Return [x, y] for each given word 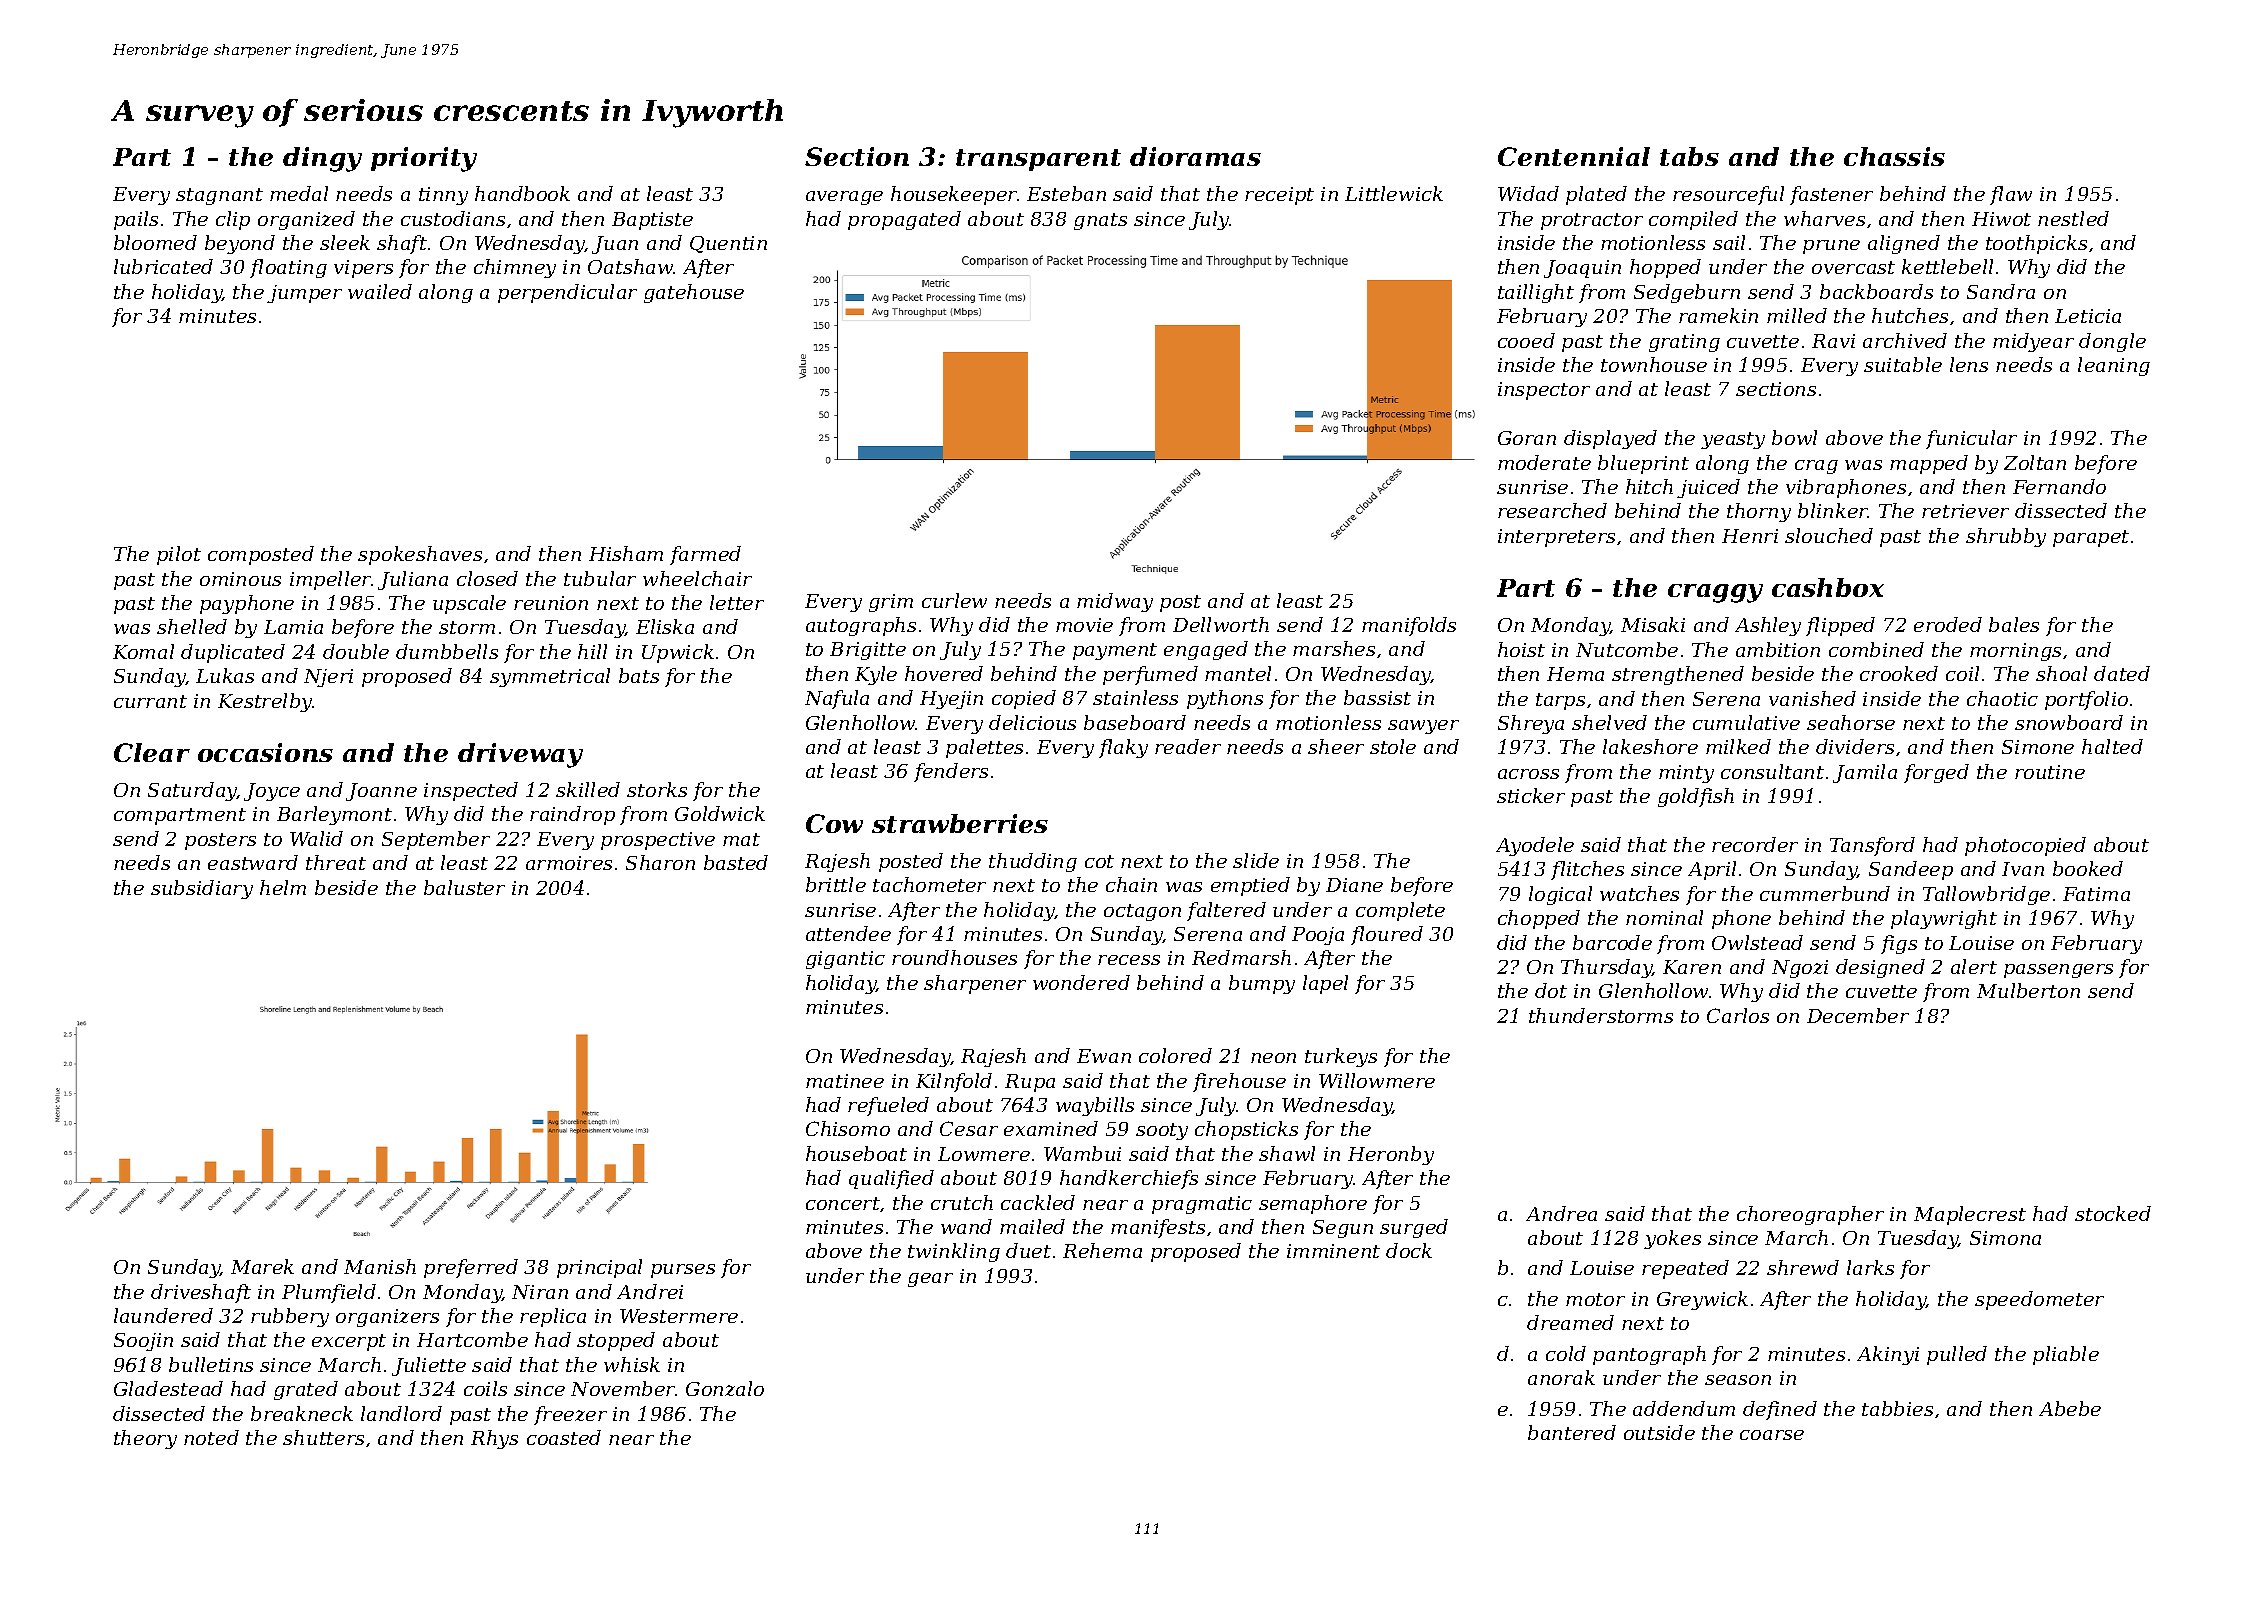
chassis [1894, 156]
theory [145, 1439]
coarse [1772, 1435]
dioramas [1195, 156]
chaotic [2002, 698]
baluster [464, 887]
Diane [1354, 885]
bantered [1572, 1432]
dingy [322, 159]
